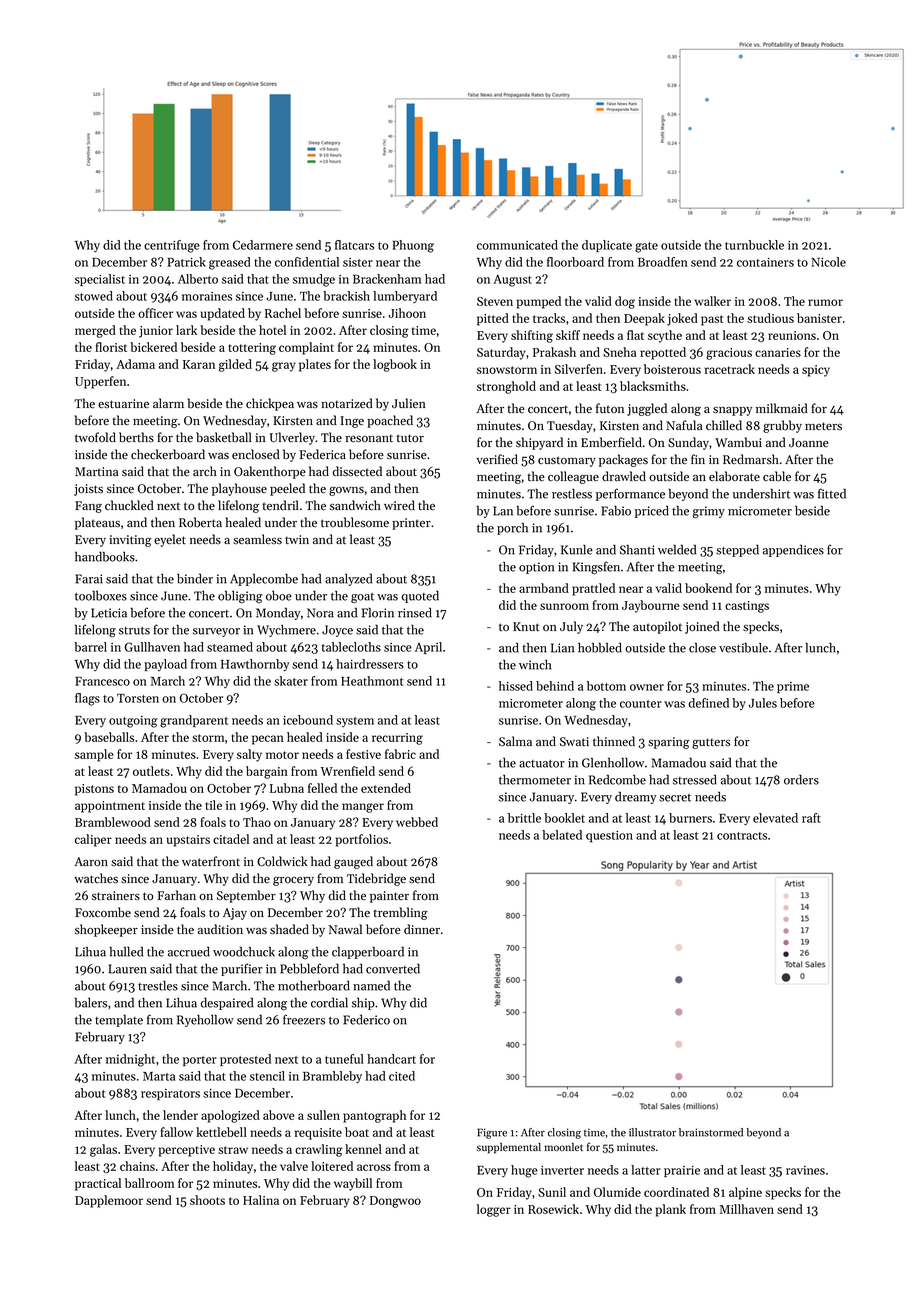 The width and height of the page is (924, 1308). What do you see at coordinates (134, 631) in the page?
I see `struts` at bounding box center [134, 631].
